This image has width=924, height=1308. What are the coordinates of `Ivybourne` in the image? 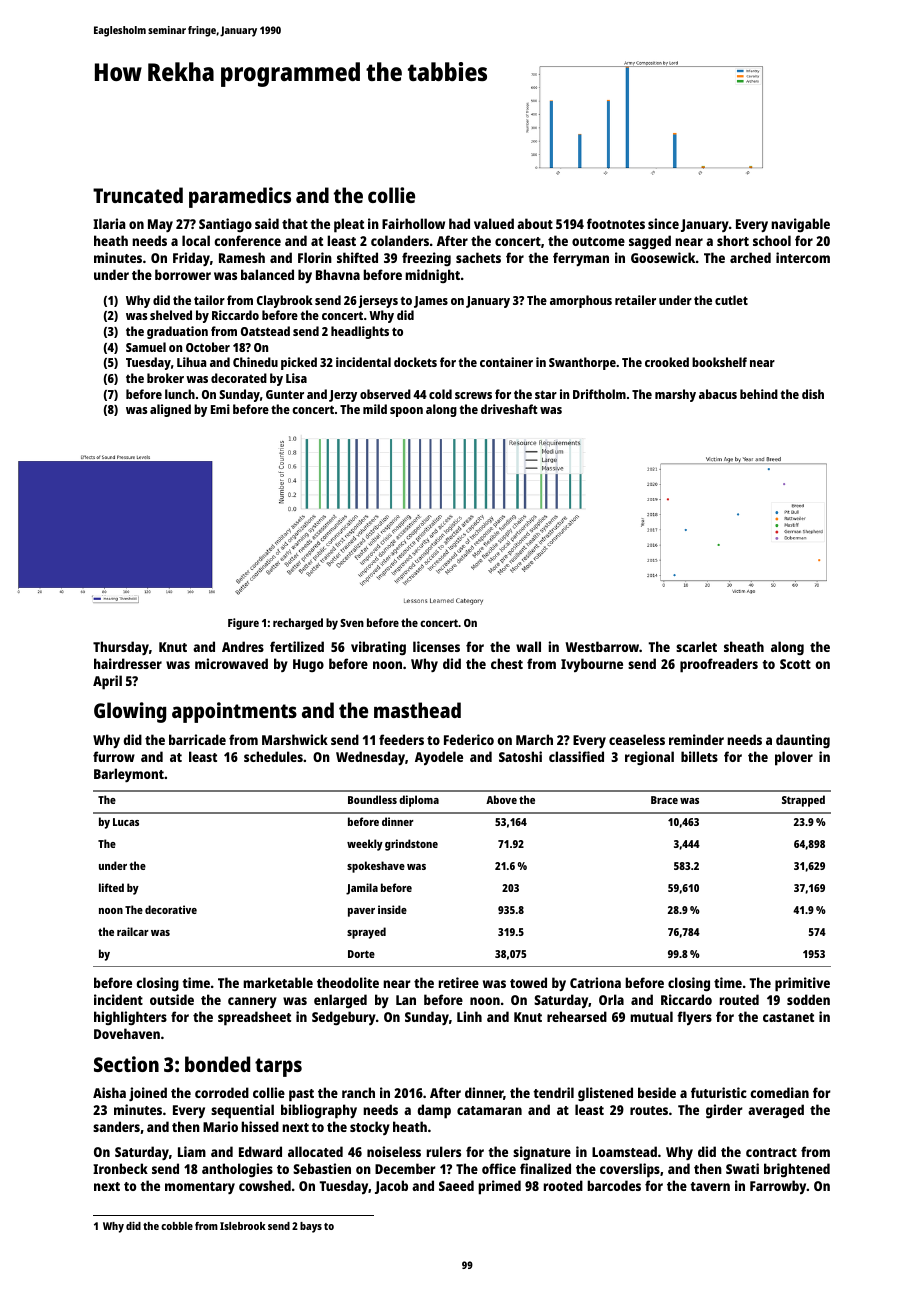 It's located at (592, 665).
